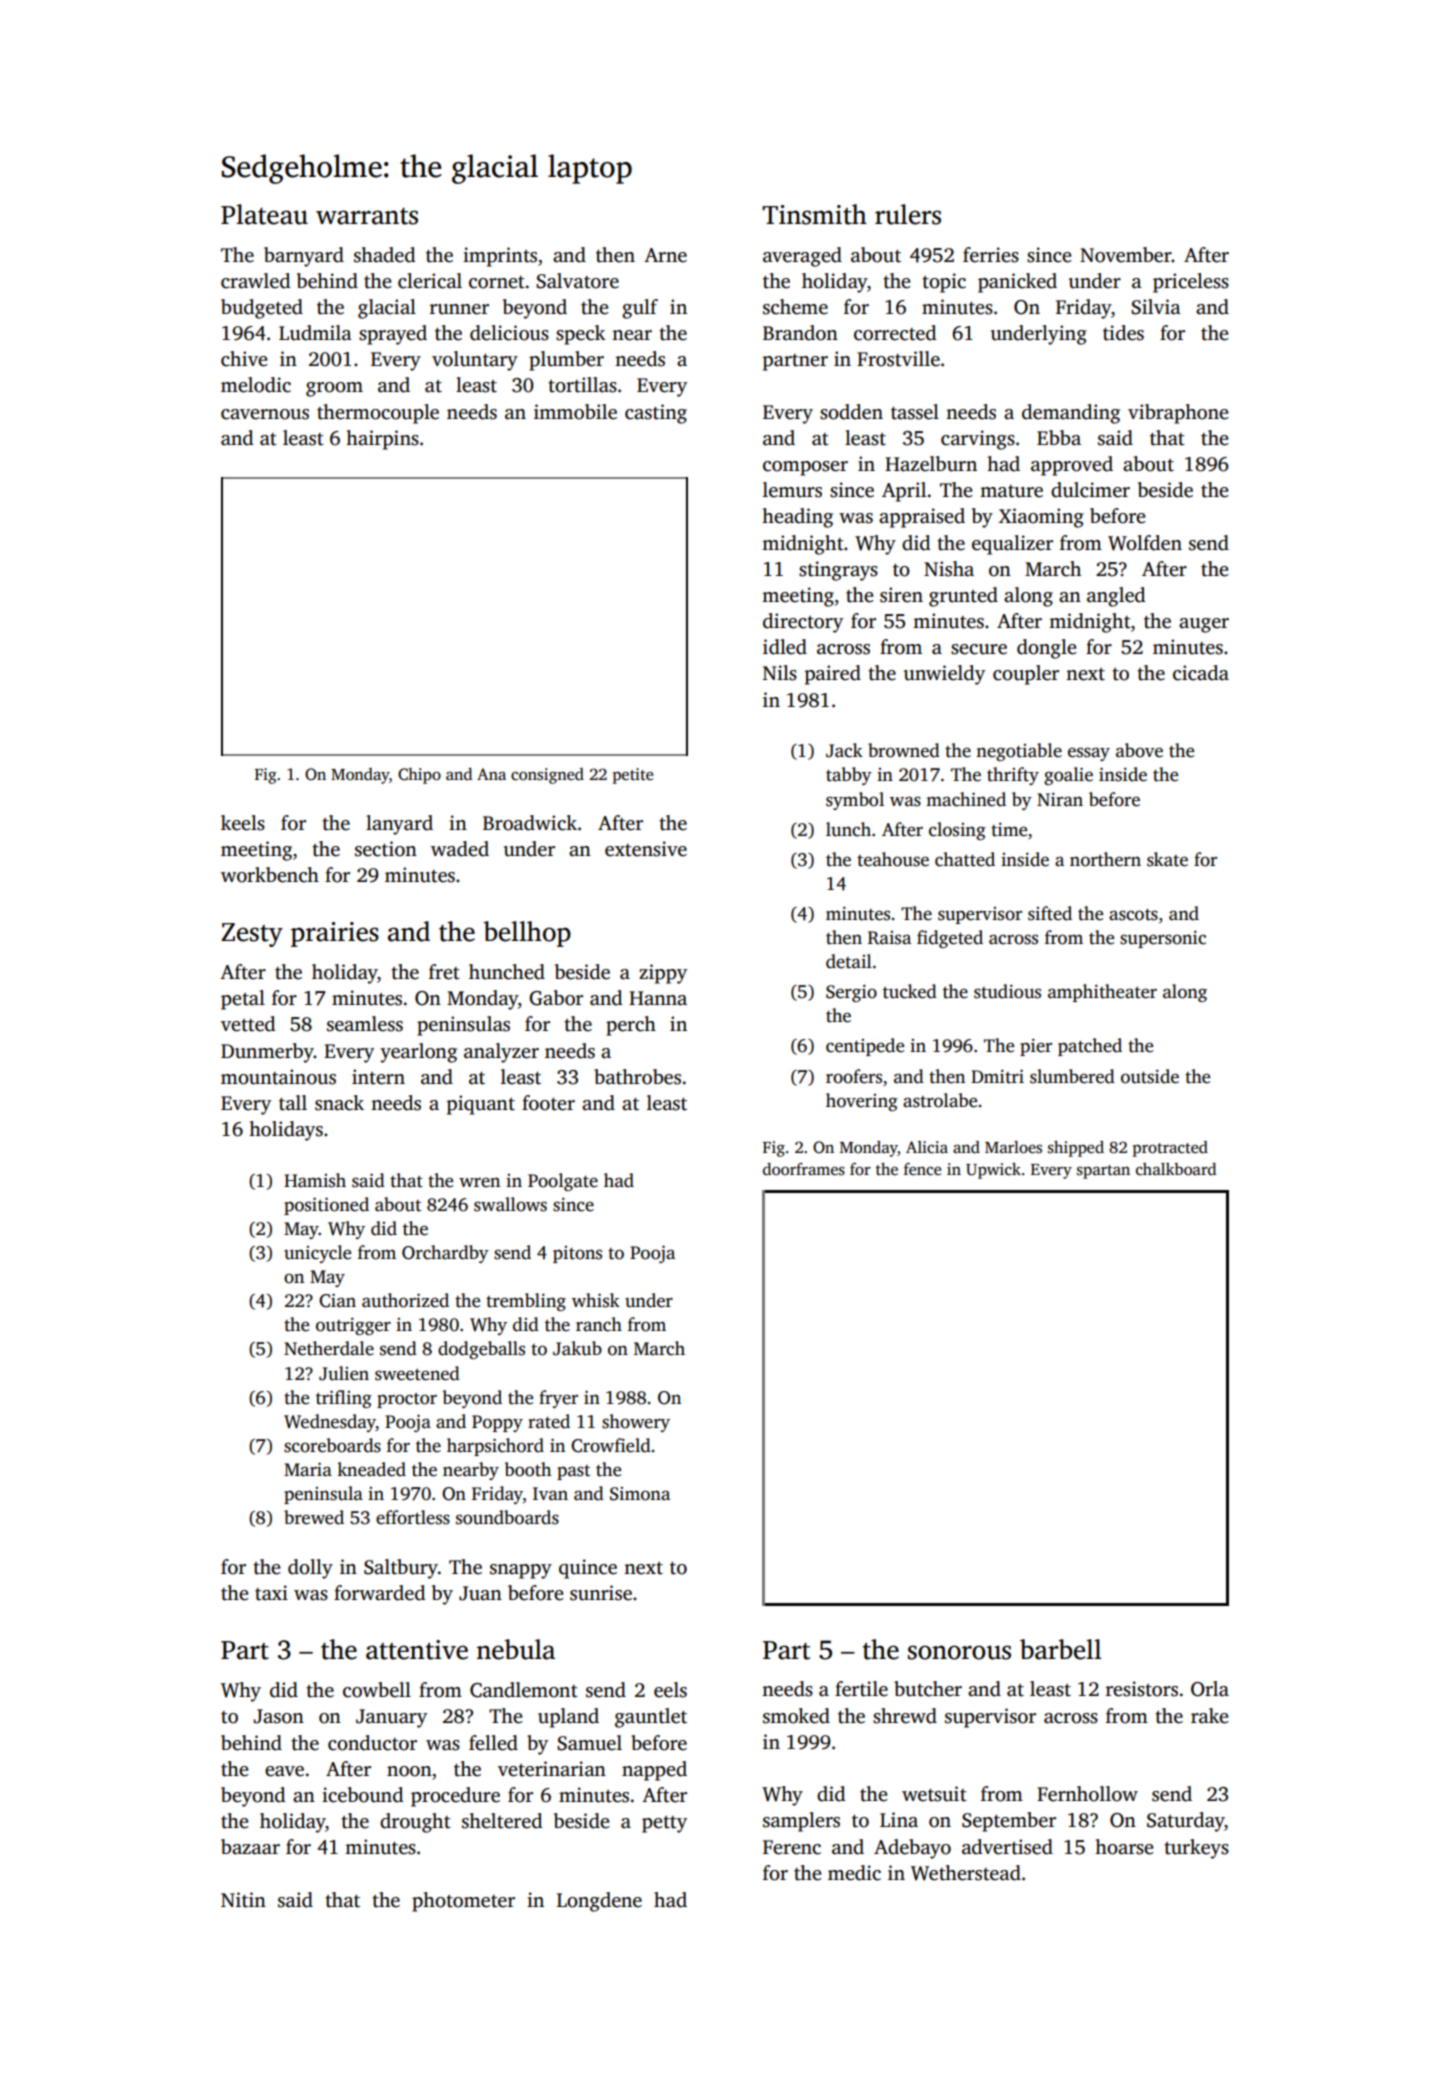 Image resolution: width=1450 pixels, height=2100 pixels. What do you see at coordinates (664, 1824) in the screenshot?
I see `petty` at bounding box center [664, 1824].
